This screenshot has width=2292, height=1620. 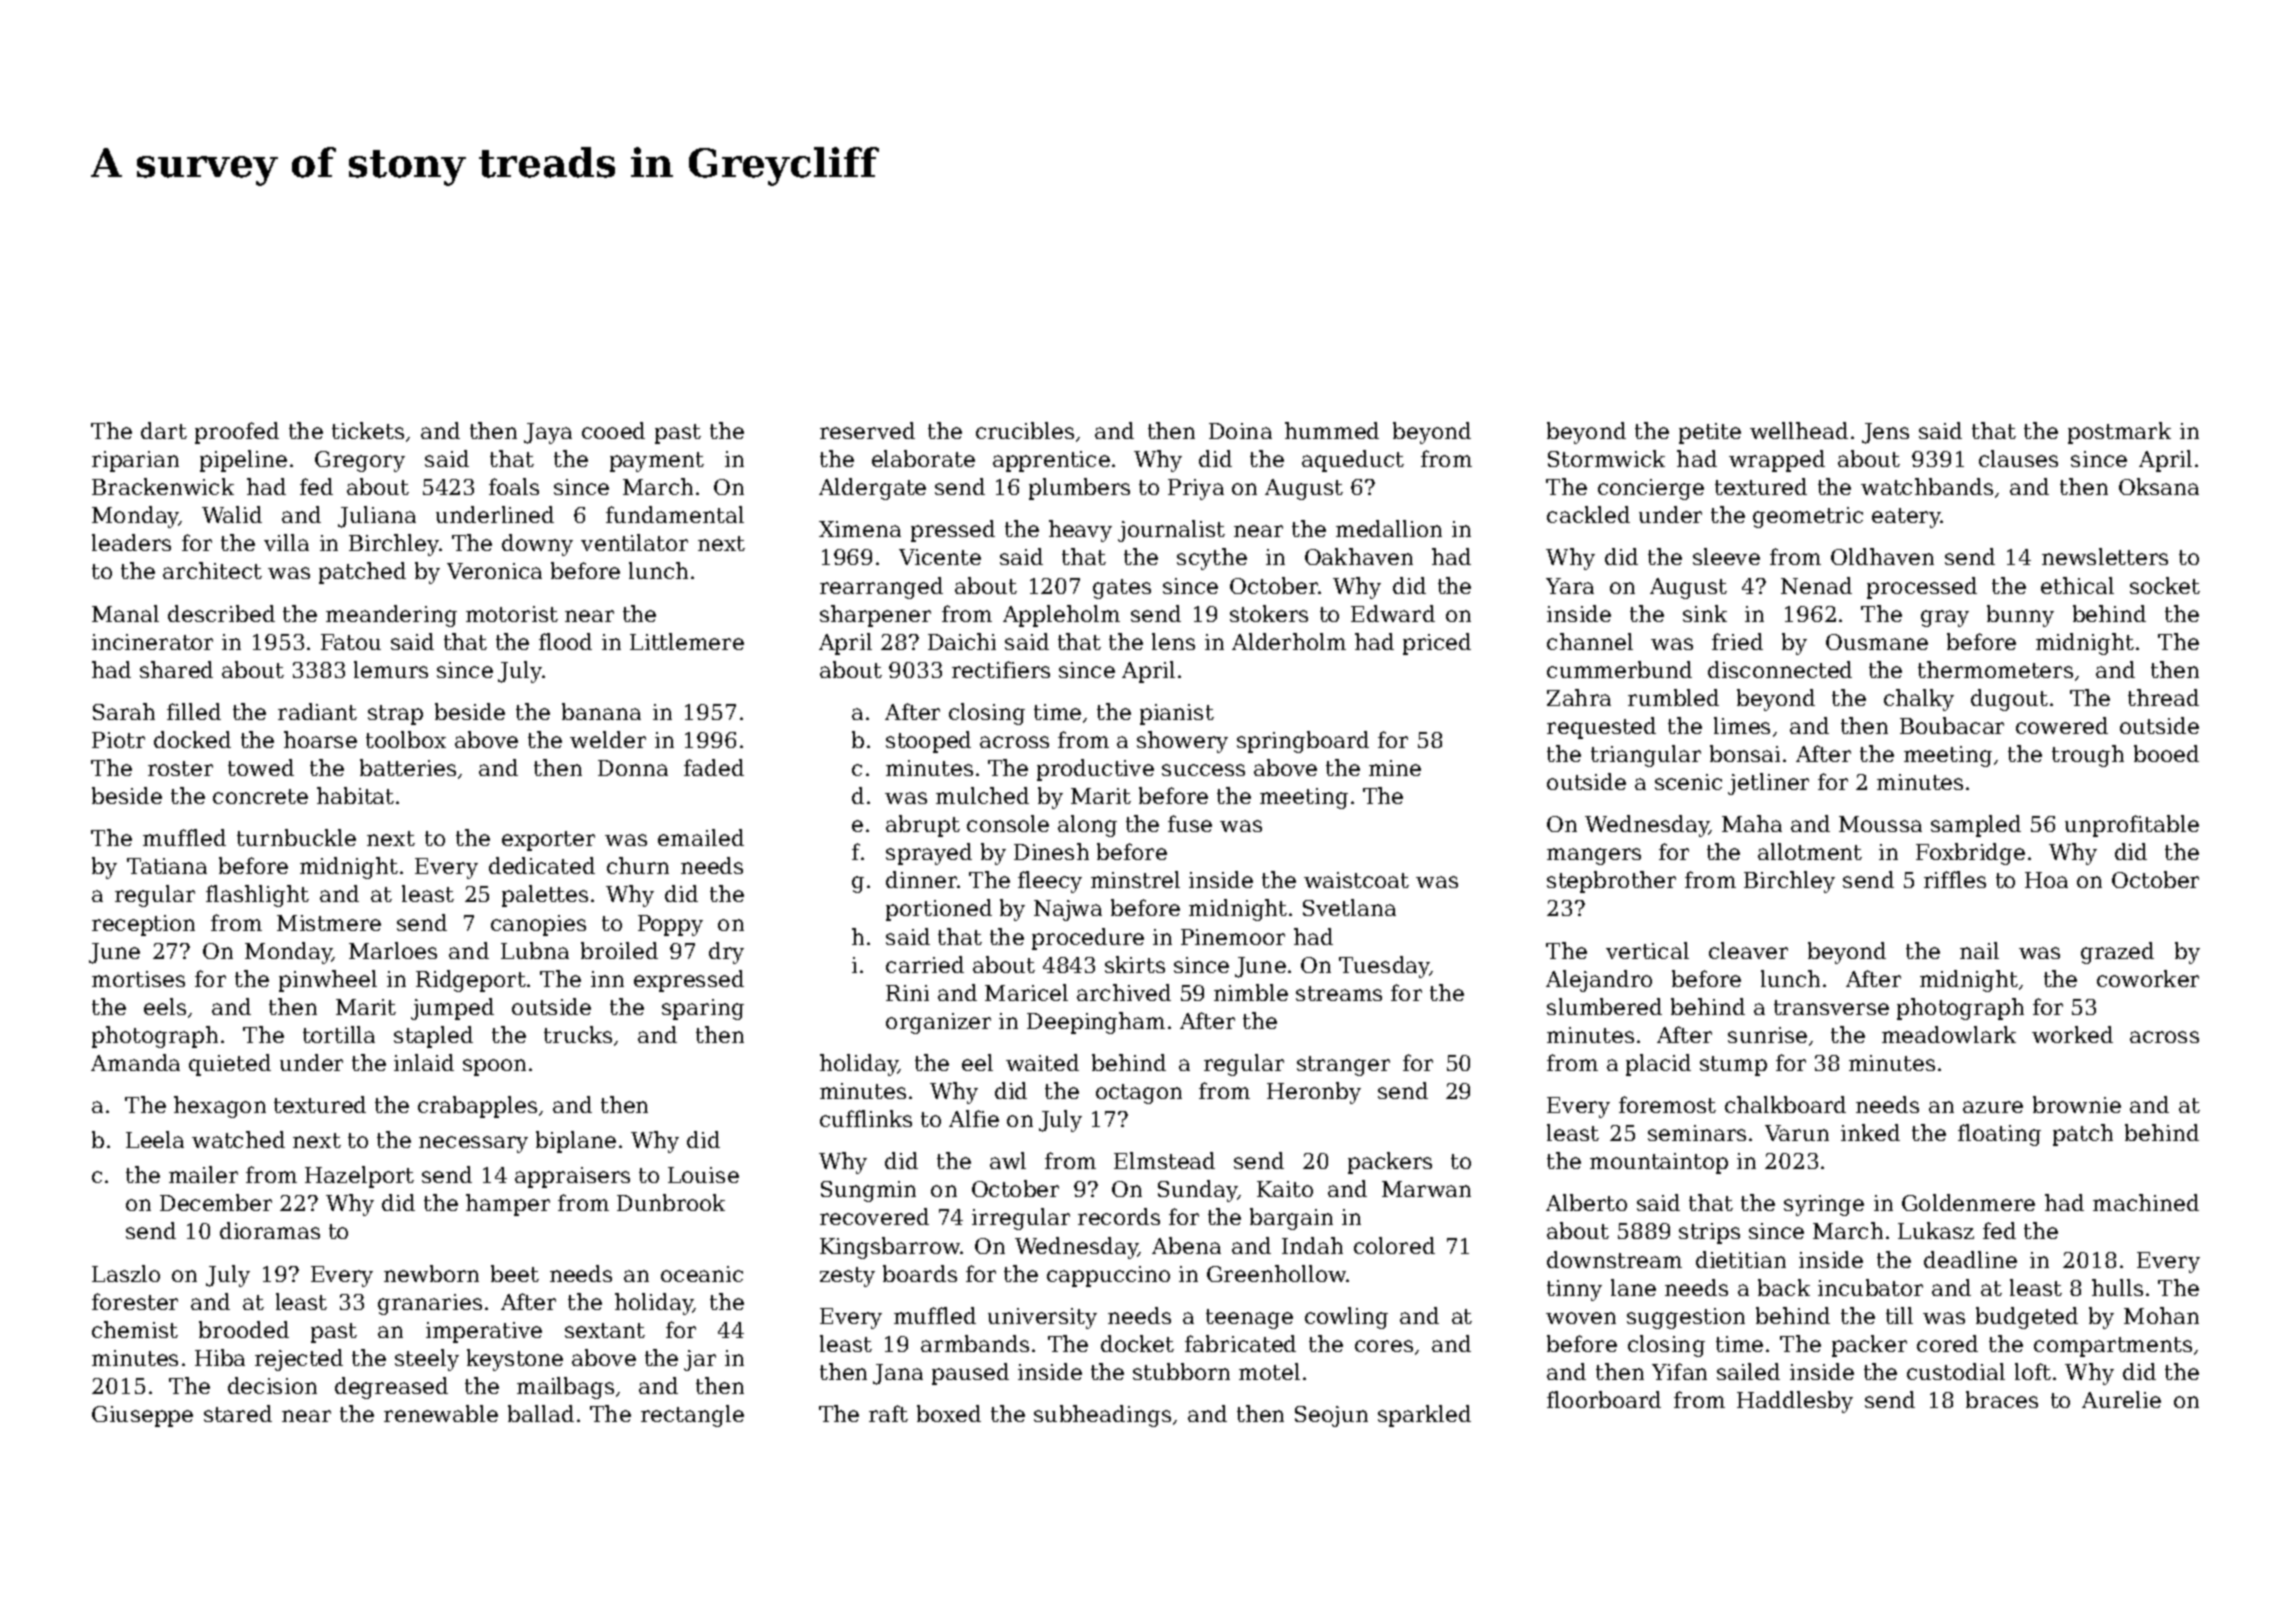 I want to click on dioramas, so click(x=270, y=1230).
